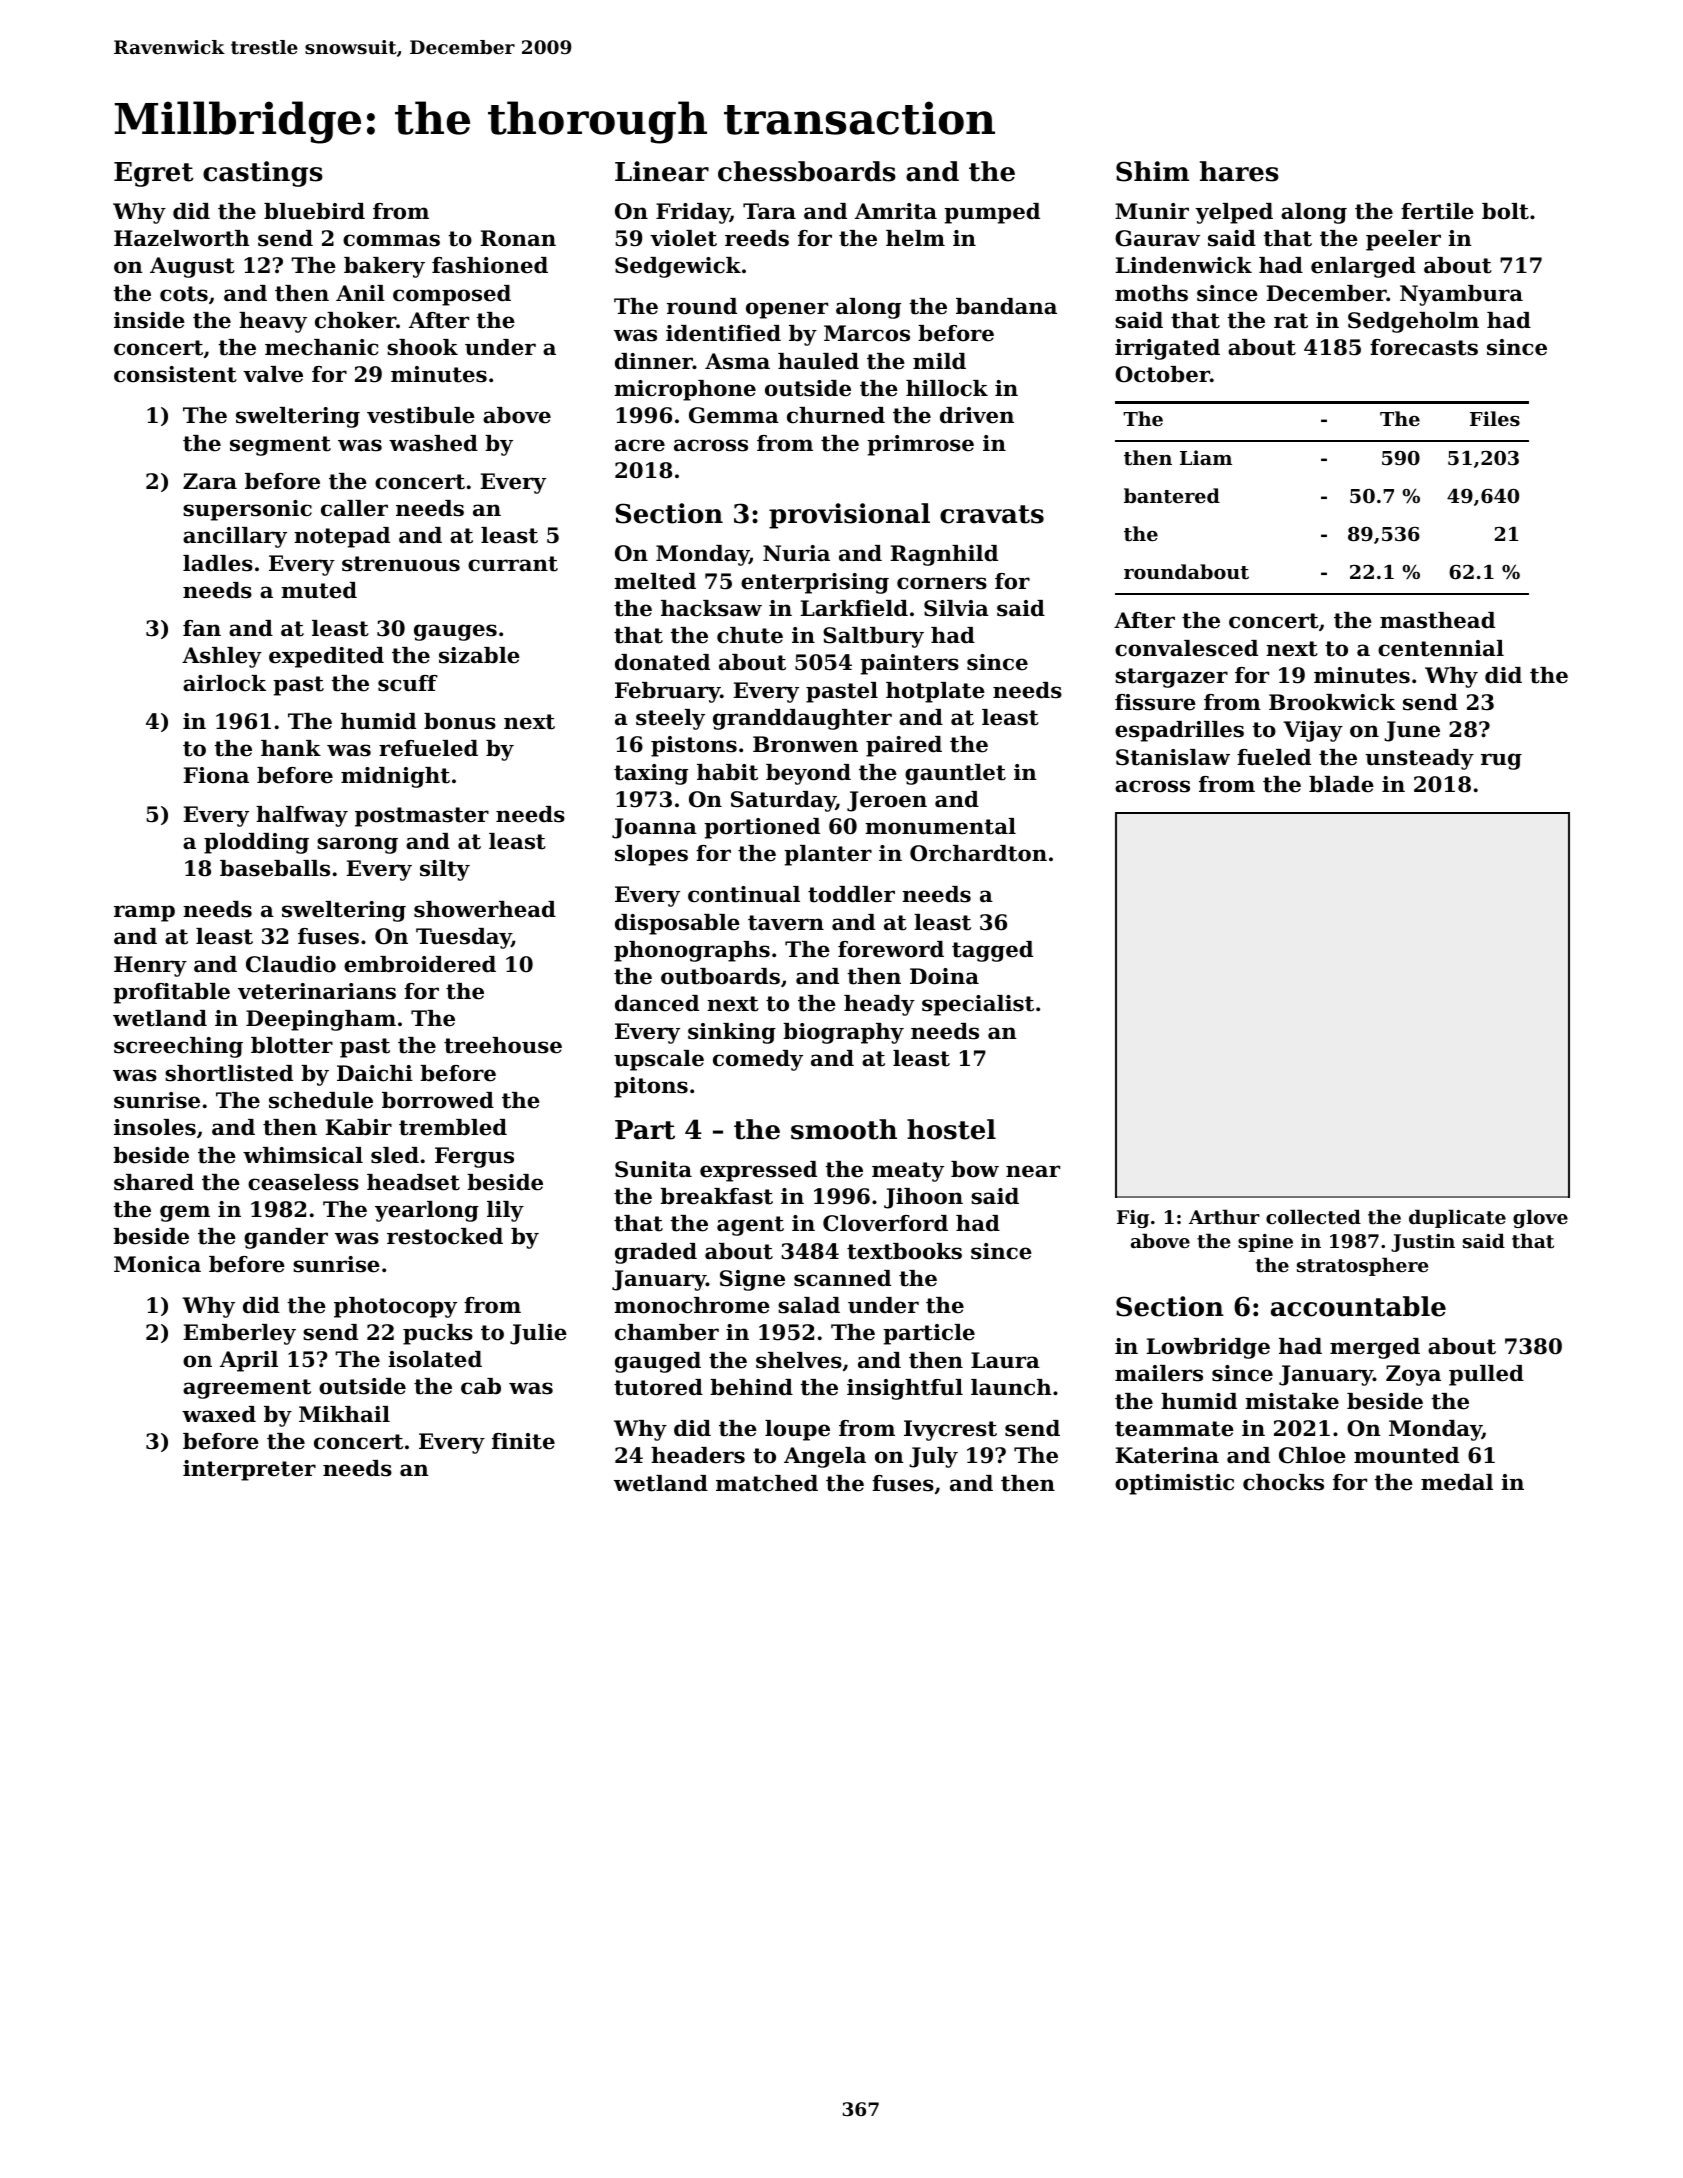  I want to click on rug, so click(1501, 761).
